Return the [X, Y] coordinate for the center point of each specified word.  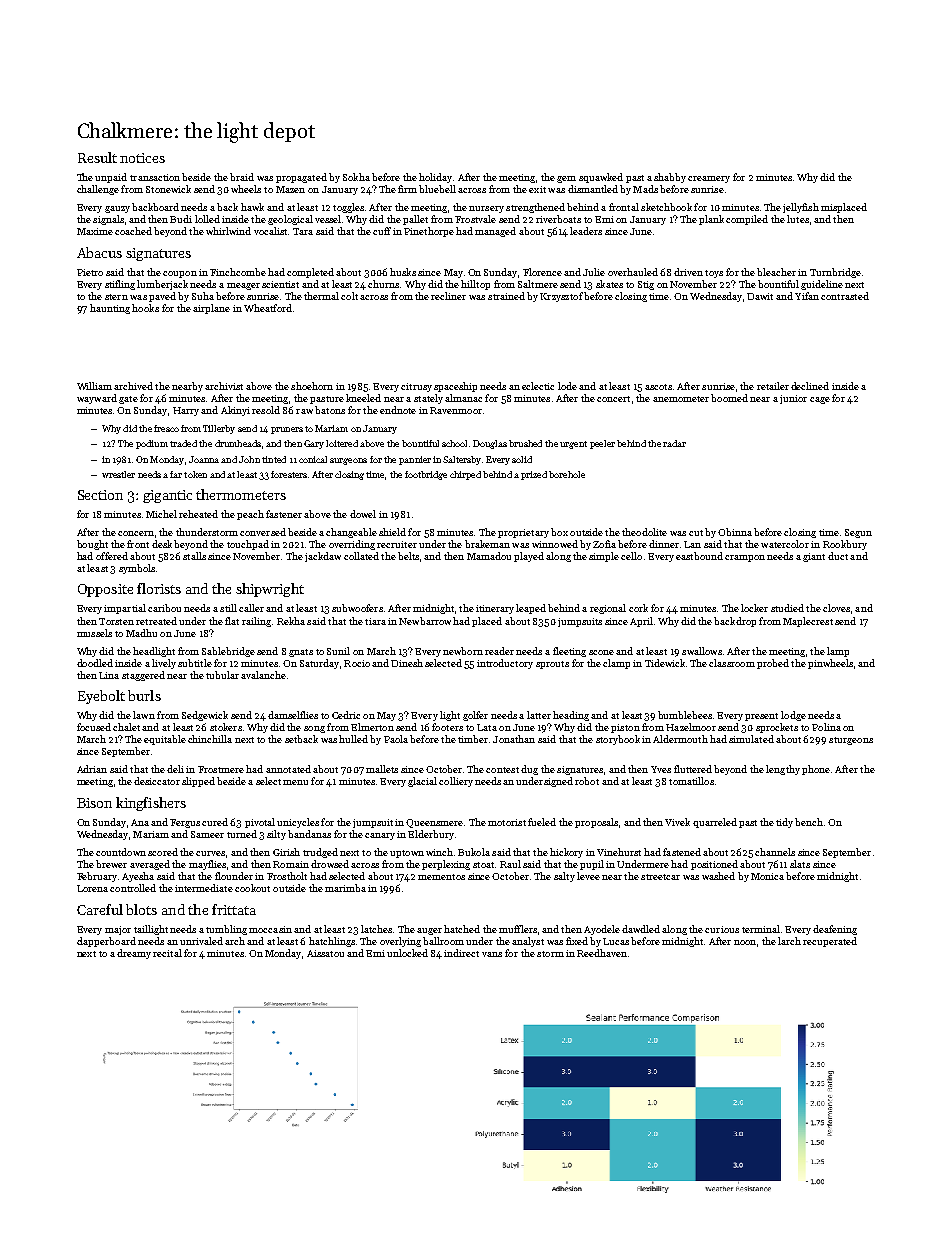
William [94, 386]
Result [97, 157]
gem [566, 179]
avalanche [263, 675]
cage [820, 400]
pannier [415, 460]
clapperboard [106, 942]
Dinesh [407, 663]
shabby [670, 178]
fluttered [693, 769]
